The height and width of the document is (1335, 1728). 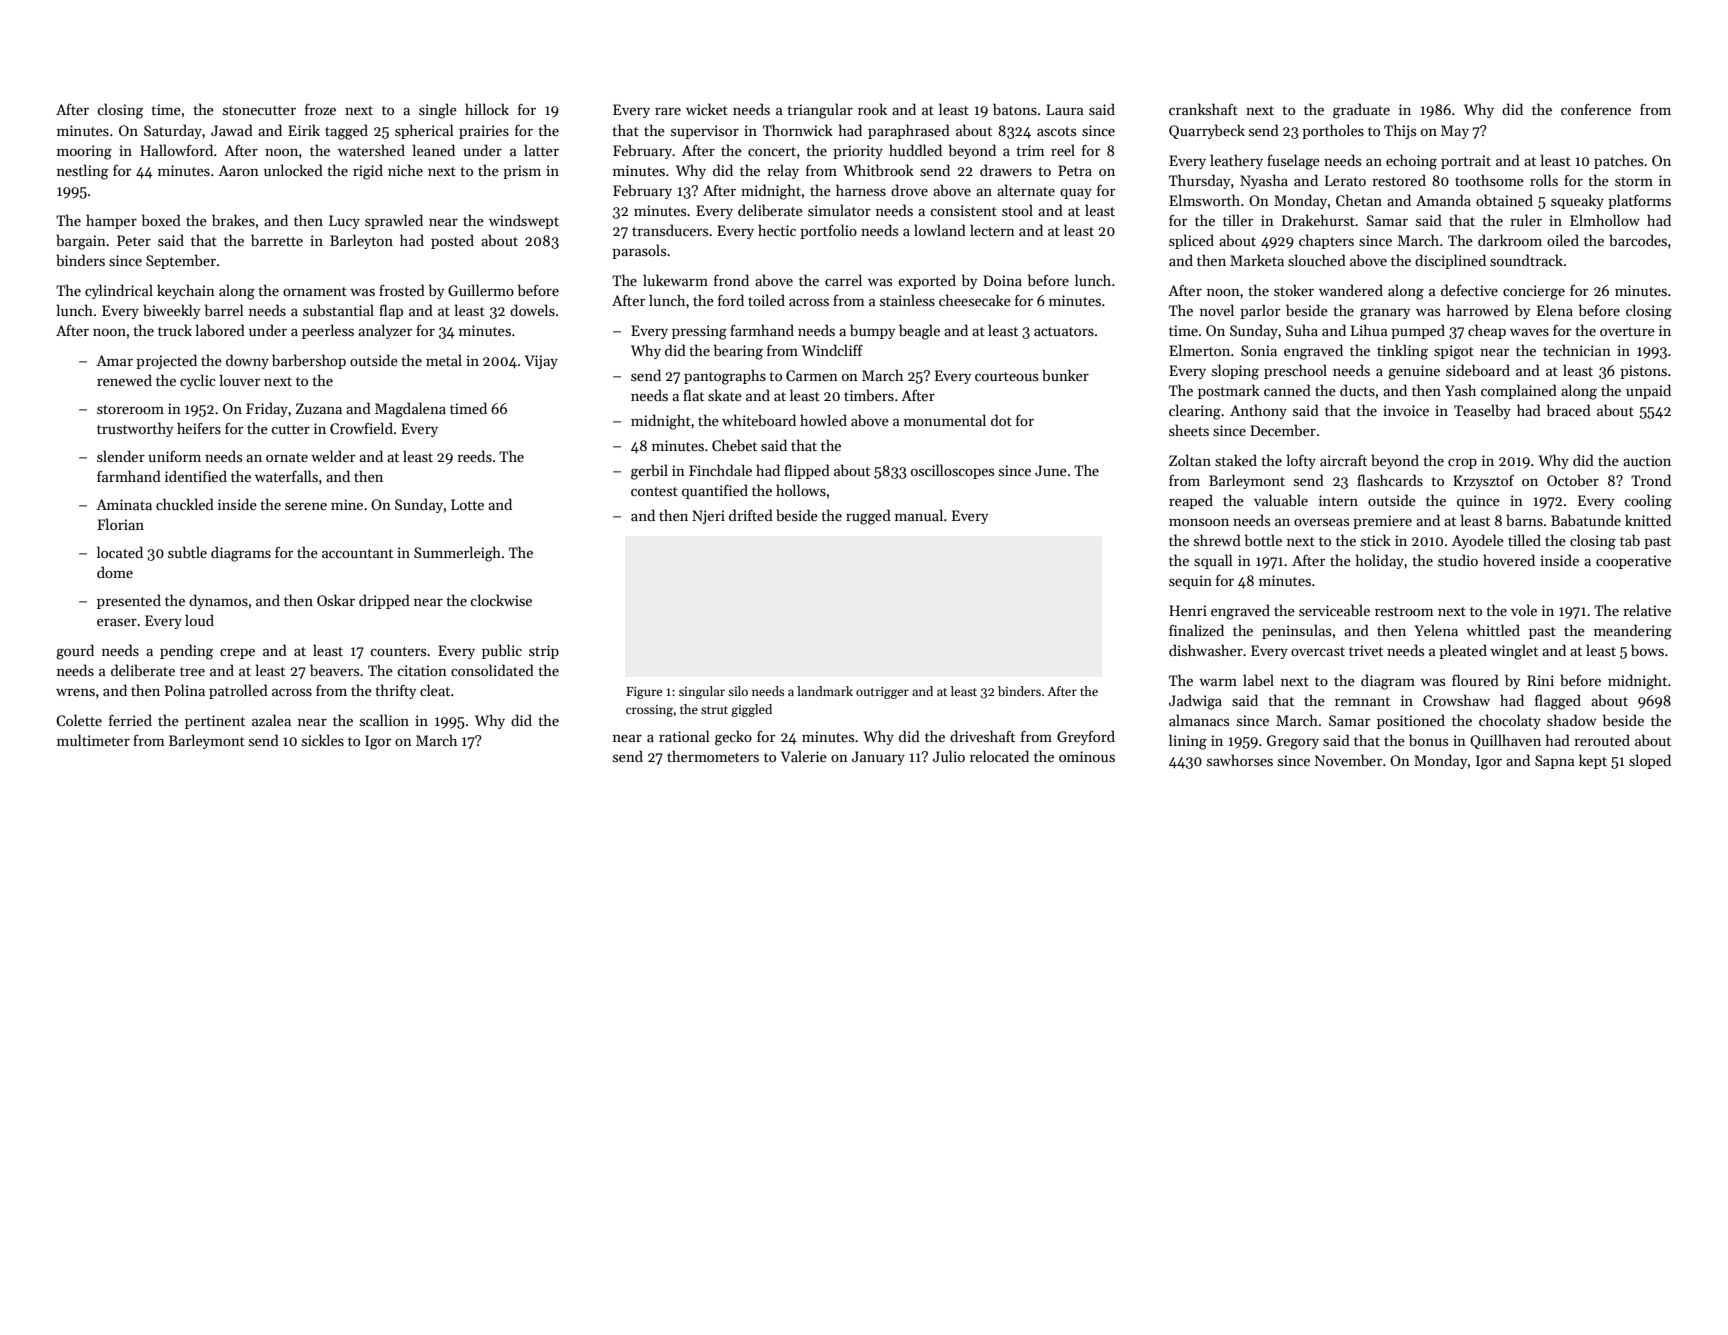 What do you see at coordinates (277, 240) in the document?
I see `barrette` at bounding box center [277, 240].
